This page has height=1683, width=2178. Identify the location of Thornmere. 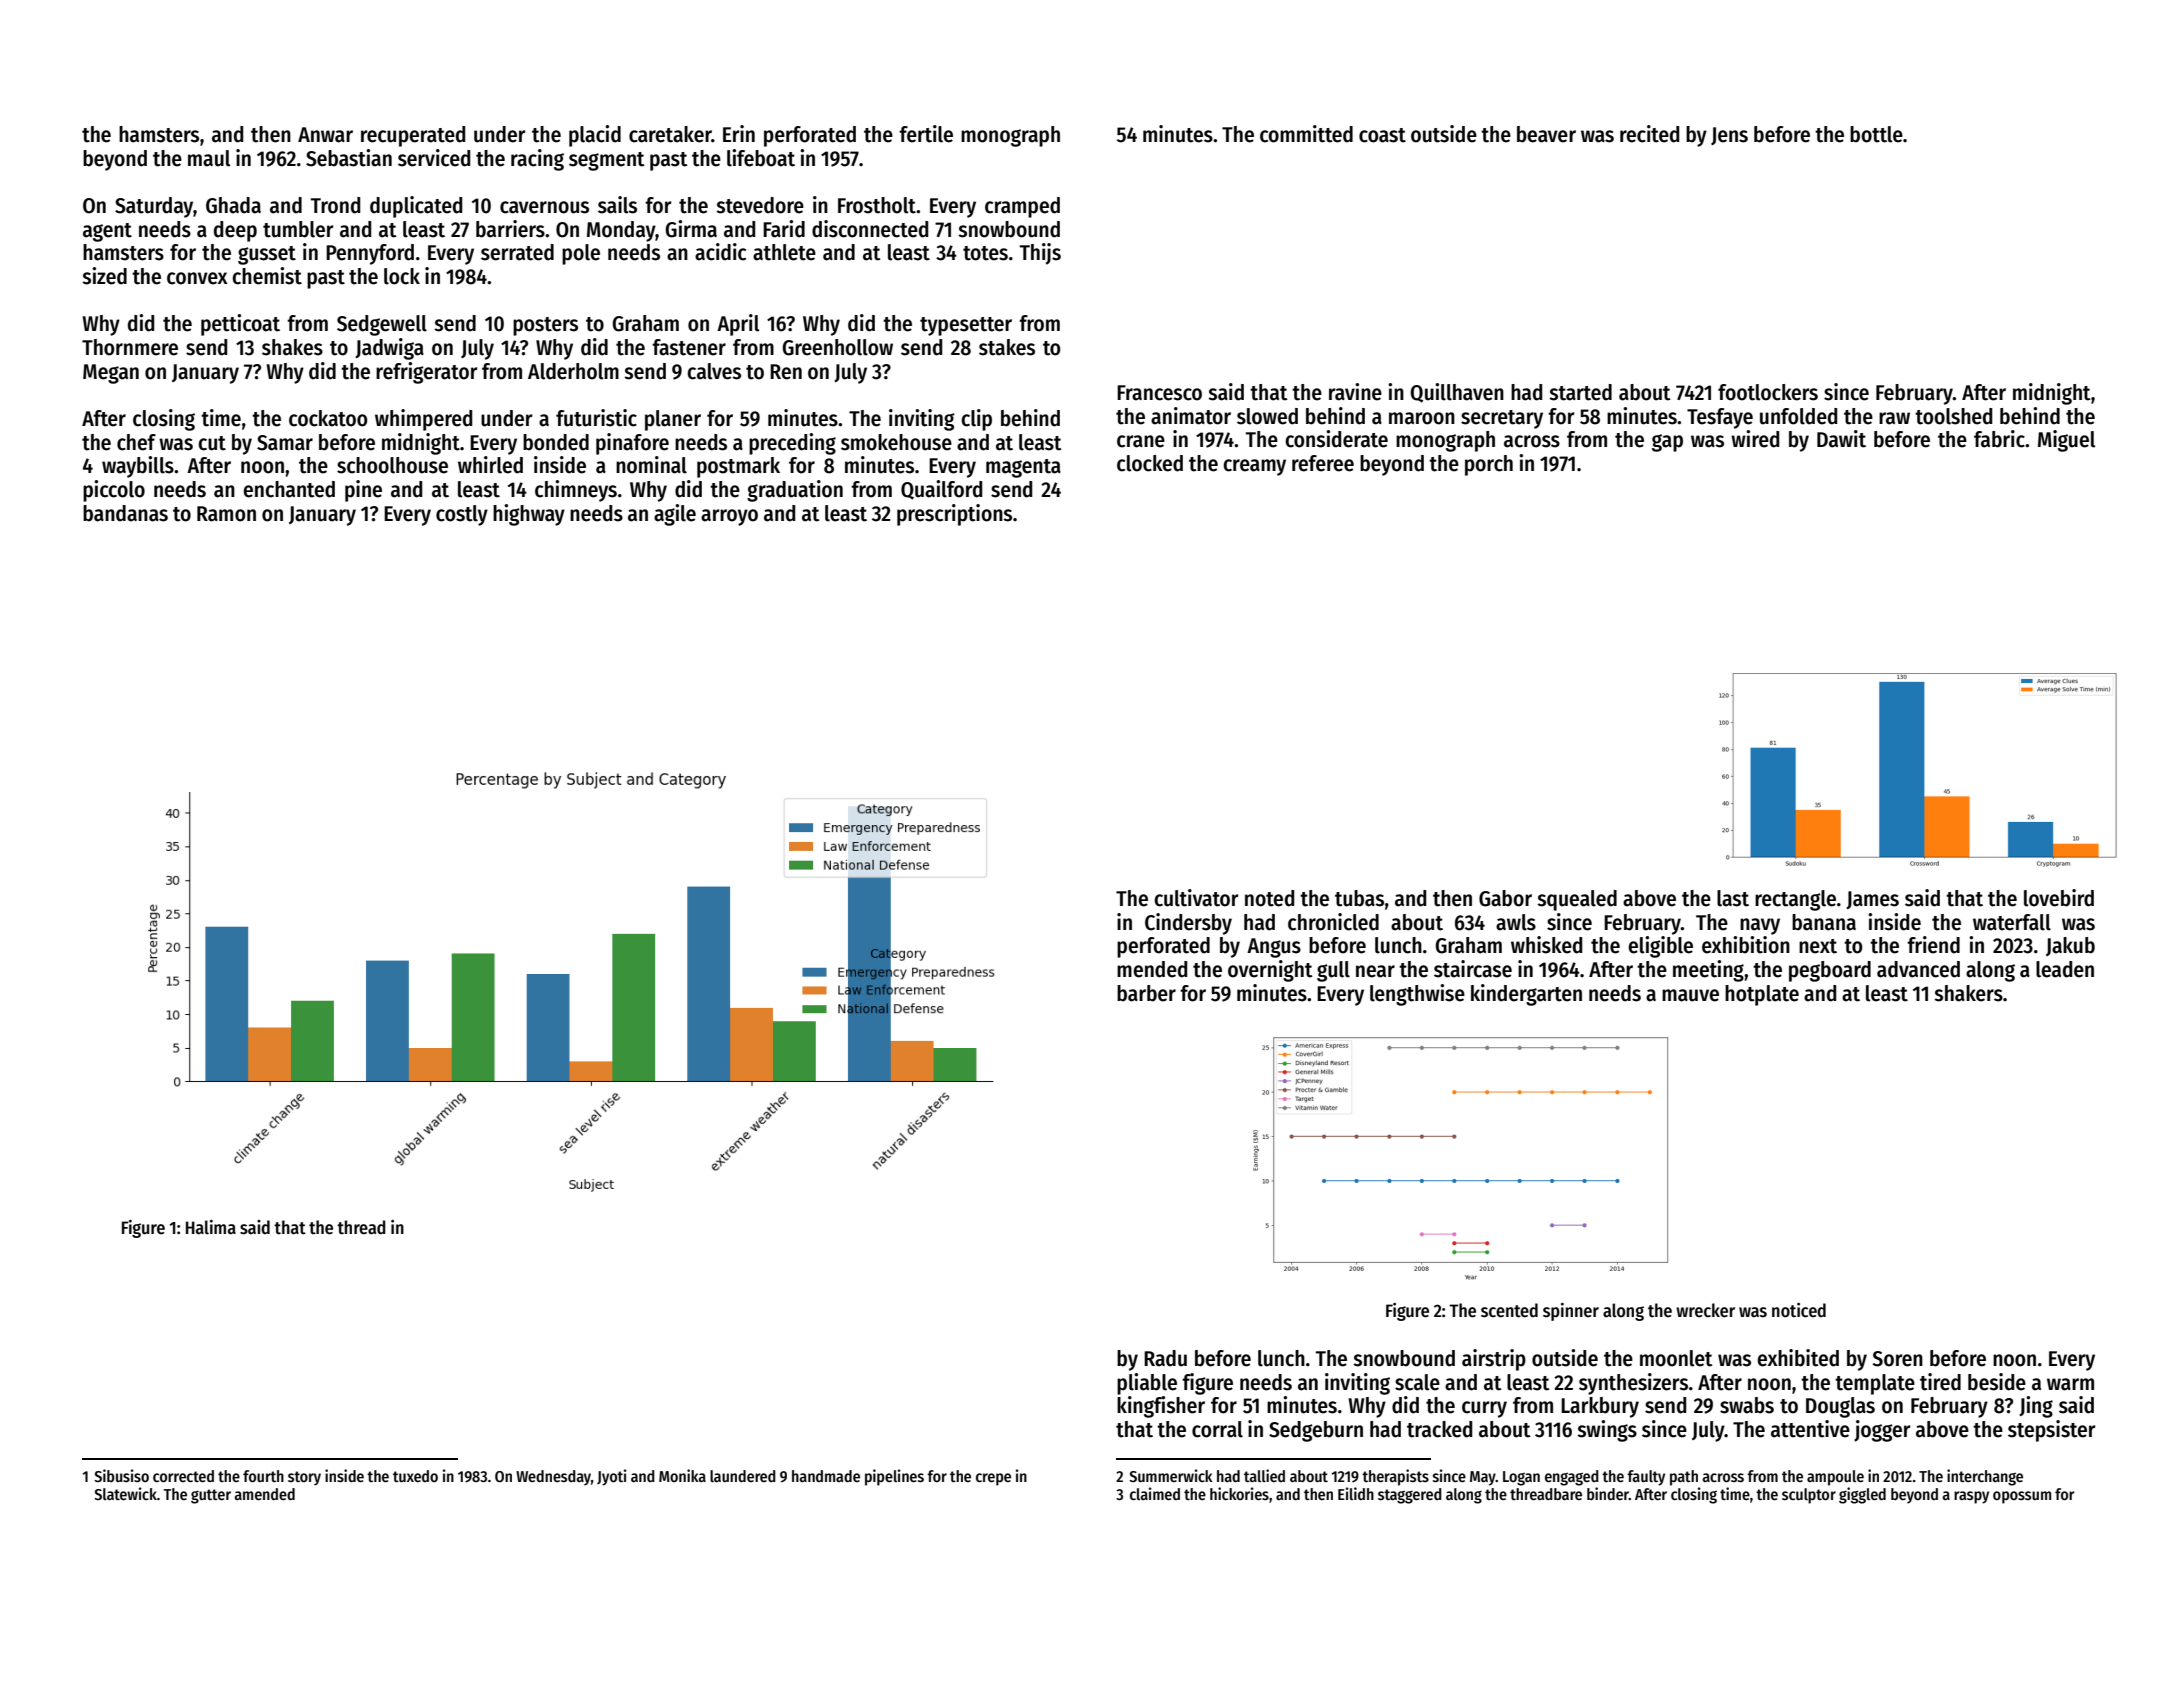
(130, 347).
